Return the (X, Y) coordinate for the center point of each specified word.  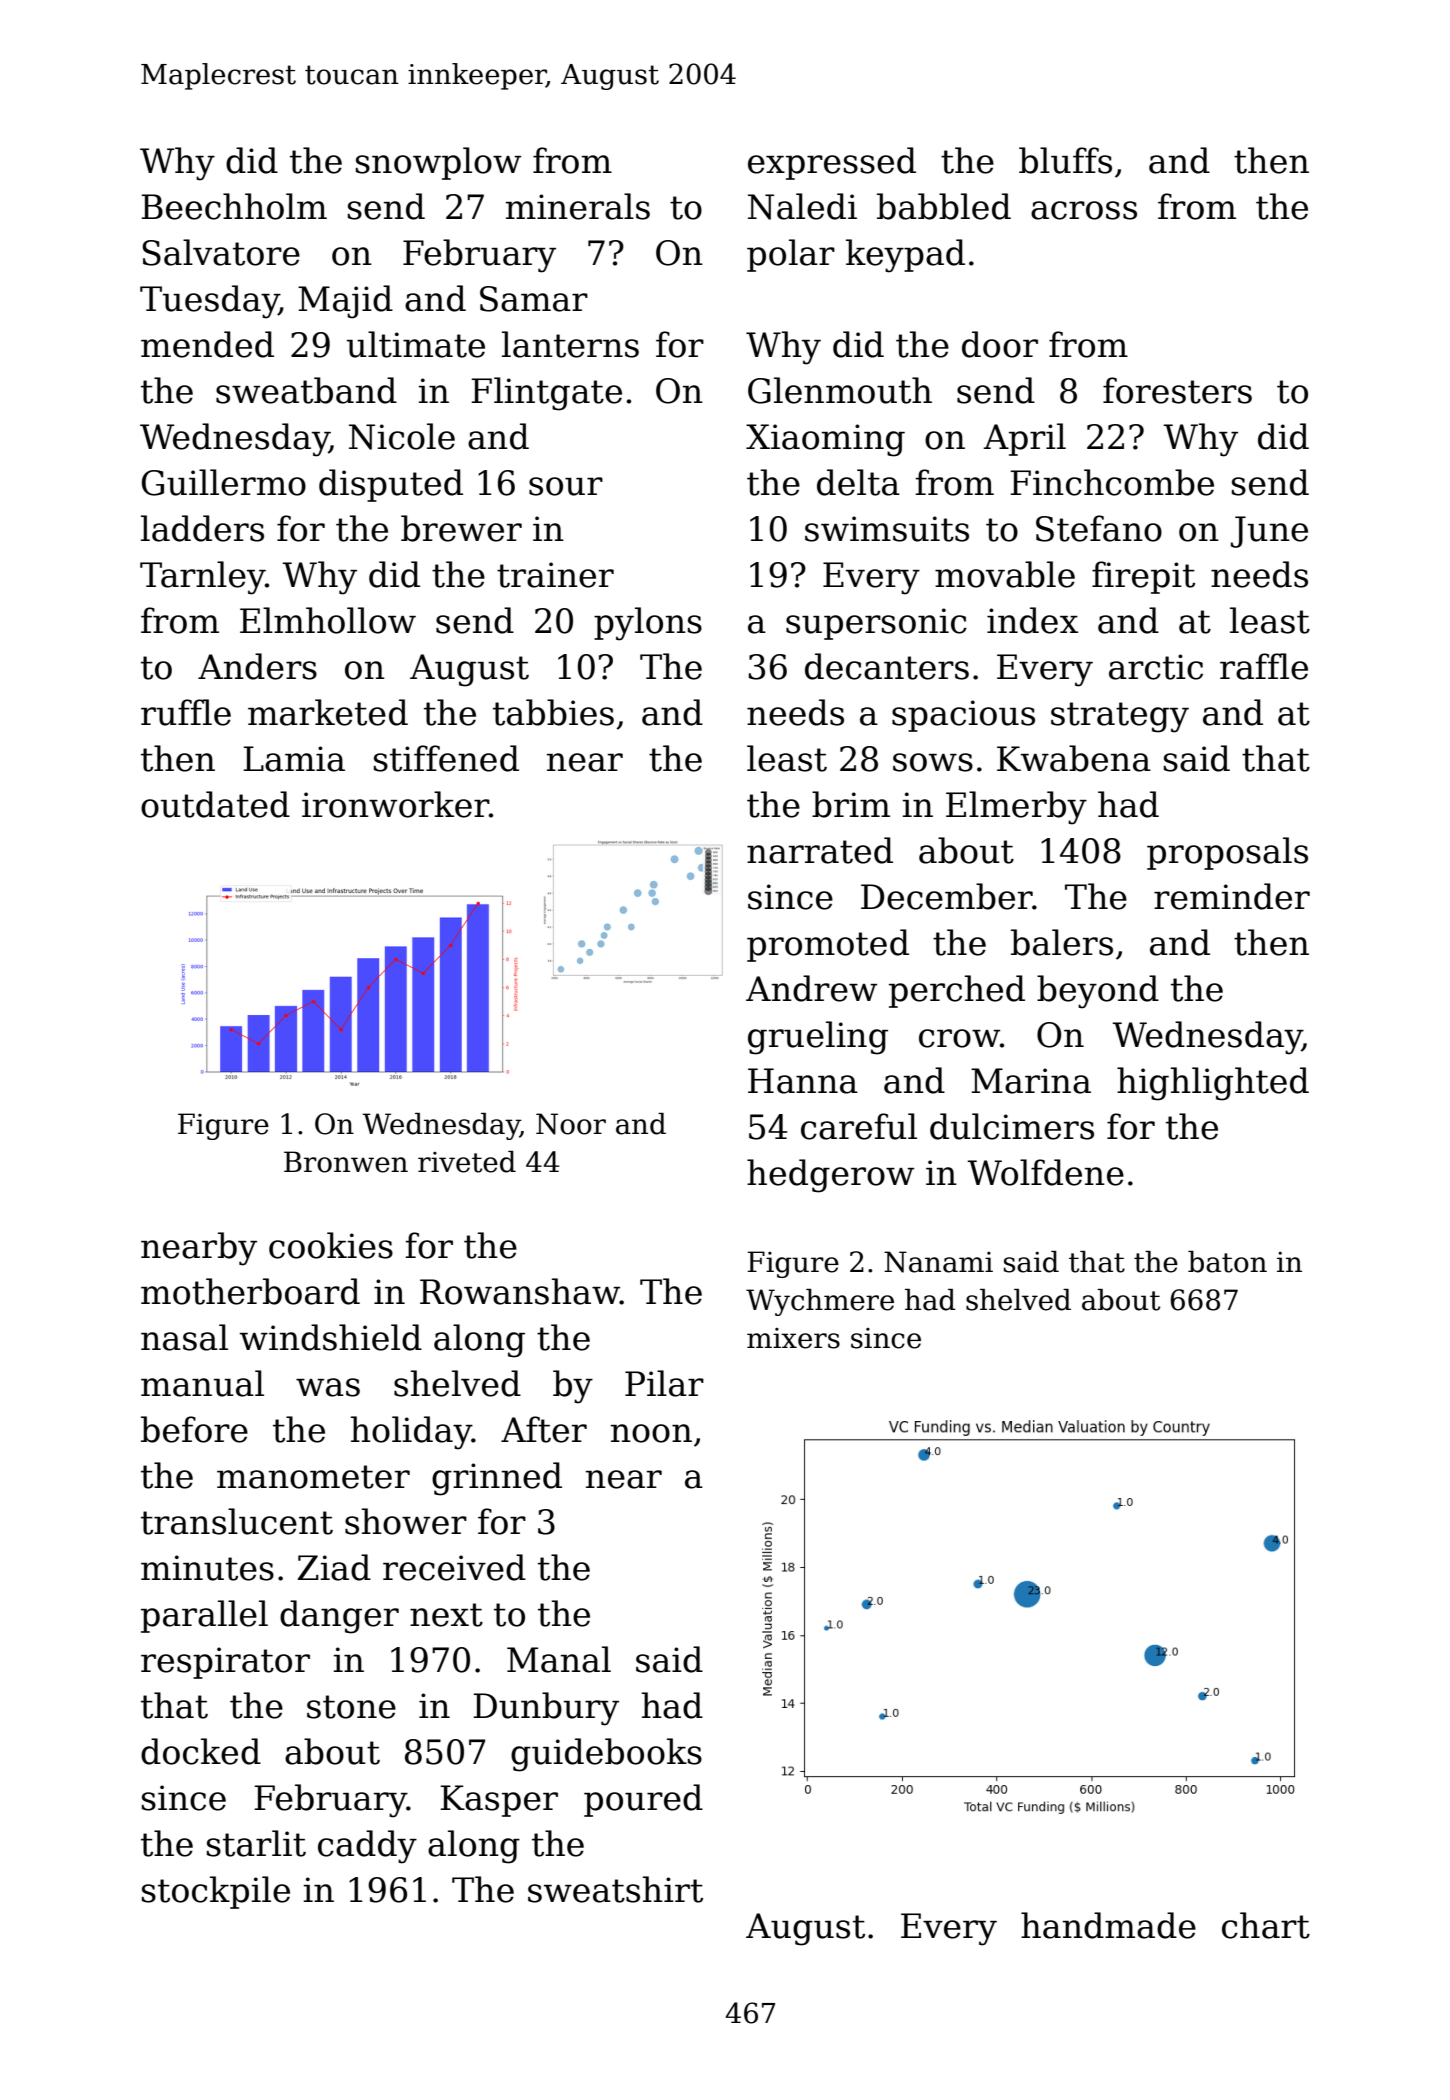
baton (1227, 1262)
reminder (1232, 896)
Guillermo (224, 482)
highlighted (1213, 1084)
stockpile (216, 1892)
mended (207, 344)
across (1084, 210)
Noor (571, 1124)
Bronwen (346, 1162)
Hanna (803, 1081)
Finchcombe (1112, 482)
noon (651, 1433)
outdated (215, 804)
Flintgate (546, 394)
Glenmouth (840, 390)
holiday (411, 1433)
